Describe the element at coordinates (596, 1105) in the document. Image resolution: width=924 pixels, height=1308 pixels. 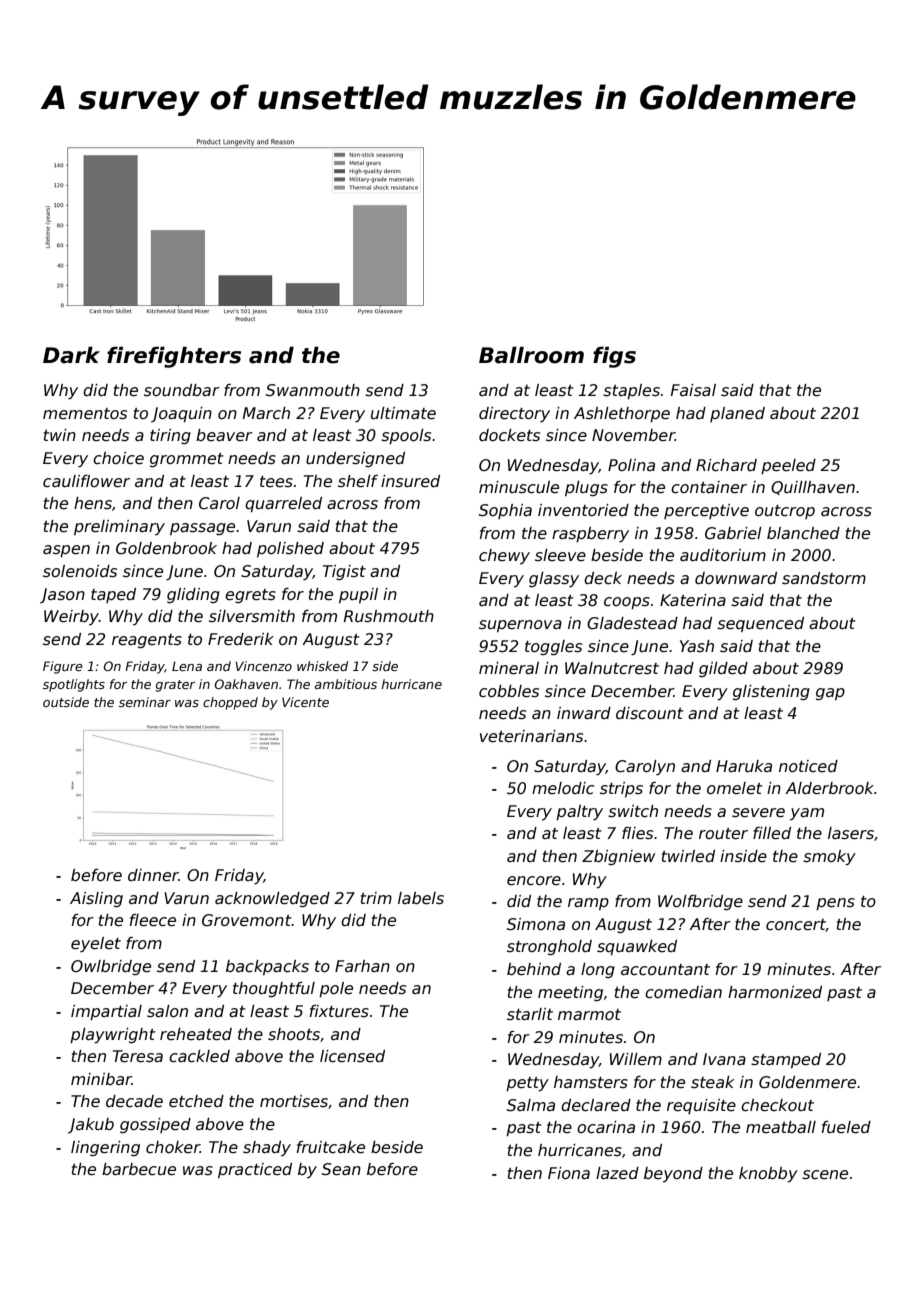
I see `declared` at that location.
